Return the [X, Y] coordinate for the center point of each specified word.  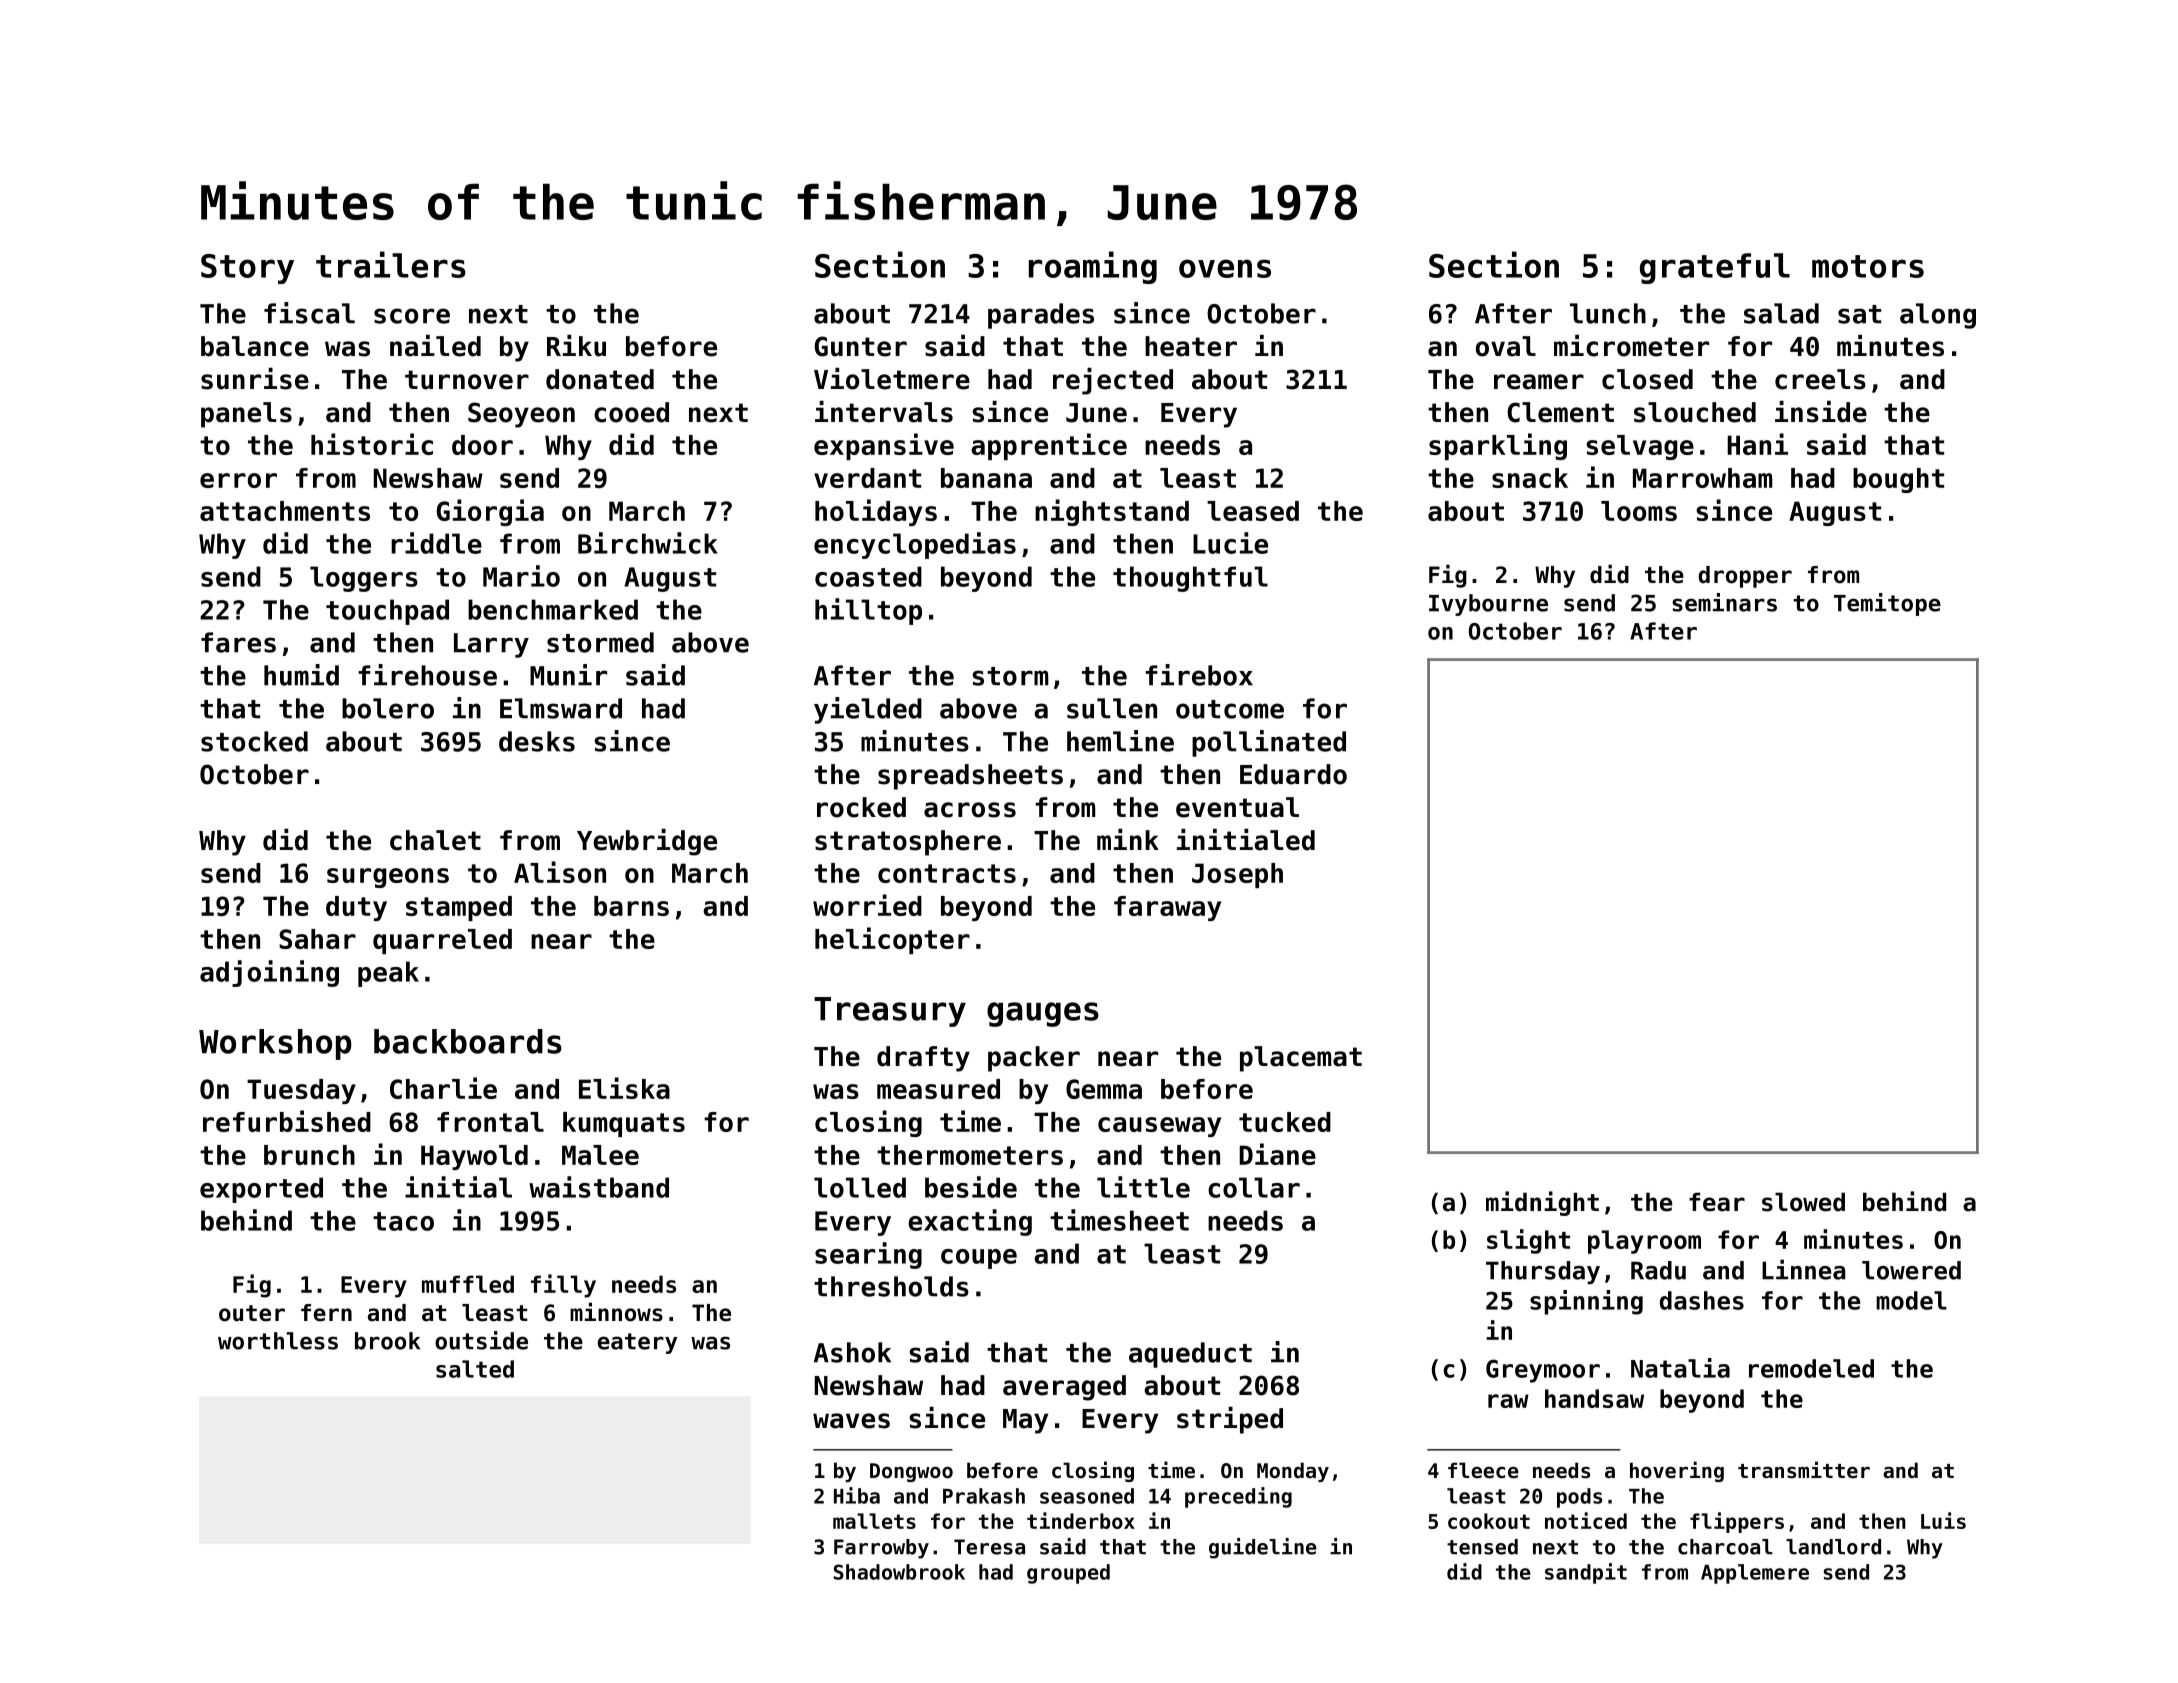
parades [1041, 316]
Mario [521, 576]
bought [1898, 480]
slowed [1803, 1202]
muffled [468, 1284]
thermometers [970, 1155]
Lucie [1230, 543]
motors [1868, 266]
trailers [391, 264]
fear [1717, 1202]
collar [1254, 1187]
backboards [468, 1041]
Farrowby [881, 1549]
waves [851, 1421]
